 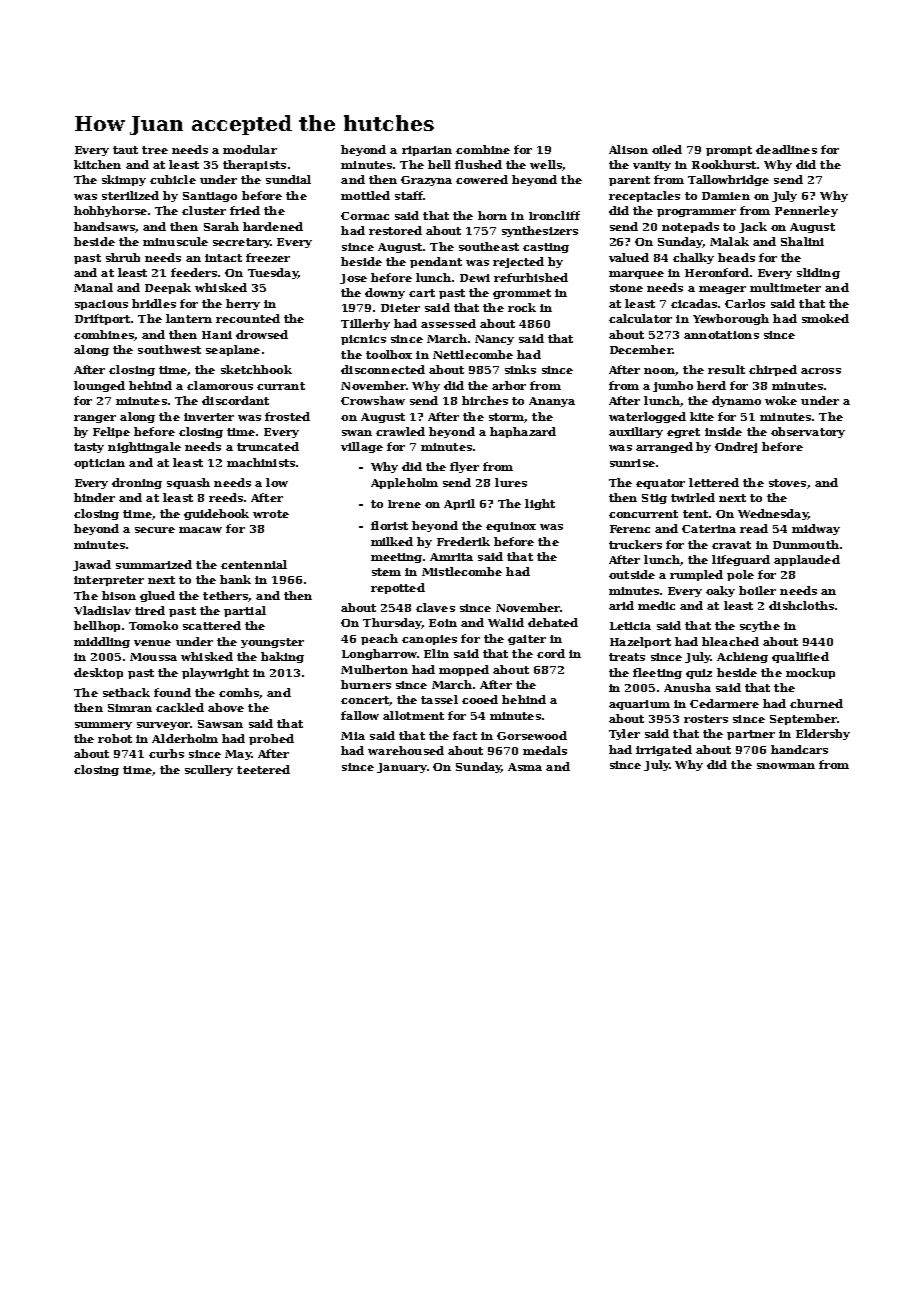 What do you see at coordinates (506, 417) in the image?
I see `storm` at bounding box center [506, 417].
